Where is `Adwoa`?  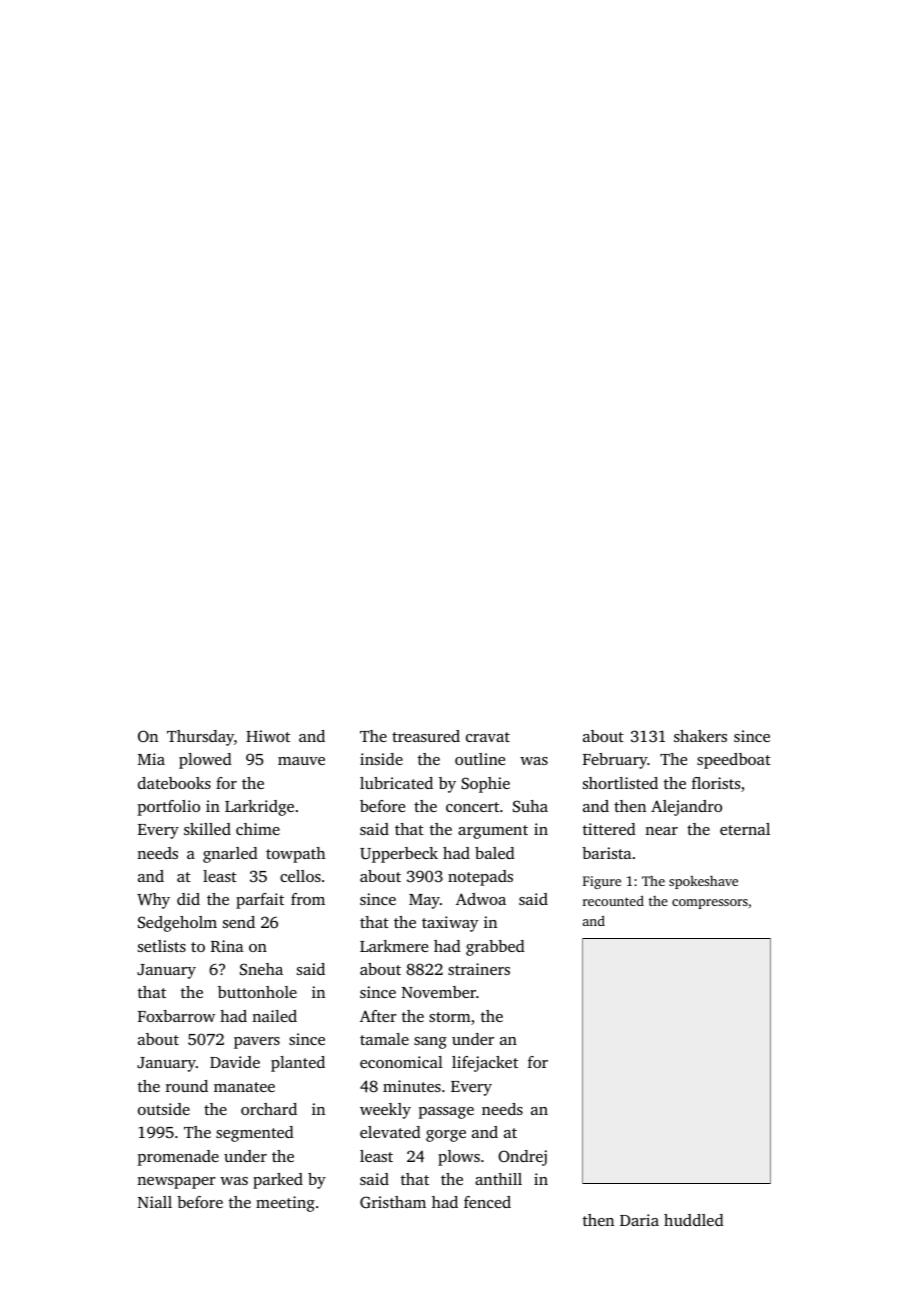 Adwoa is located at coordinates (481, 899).
